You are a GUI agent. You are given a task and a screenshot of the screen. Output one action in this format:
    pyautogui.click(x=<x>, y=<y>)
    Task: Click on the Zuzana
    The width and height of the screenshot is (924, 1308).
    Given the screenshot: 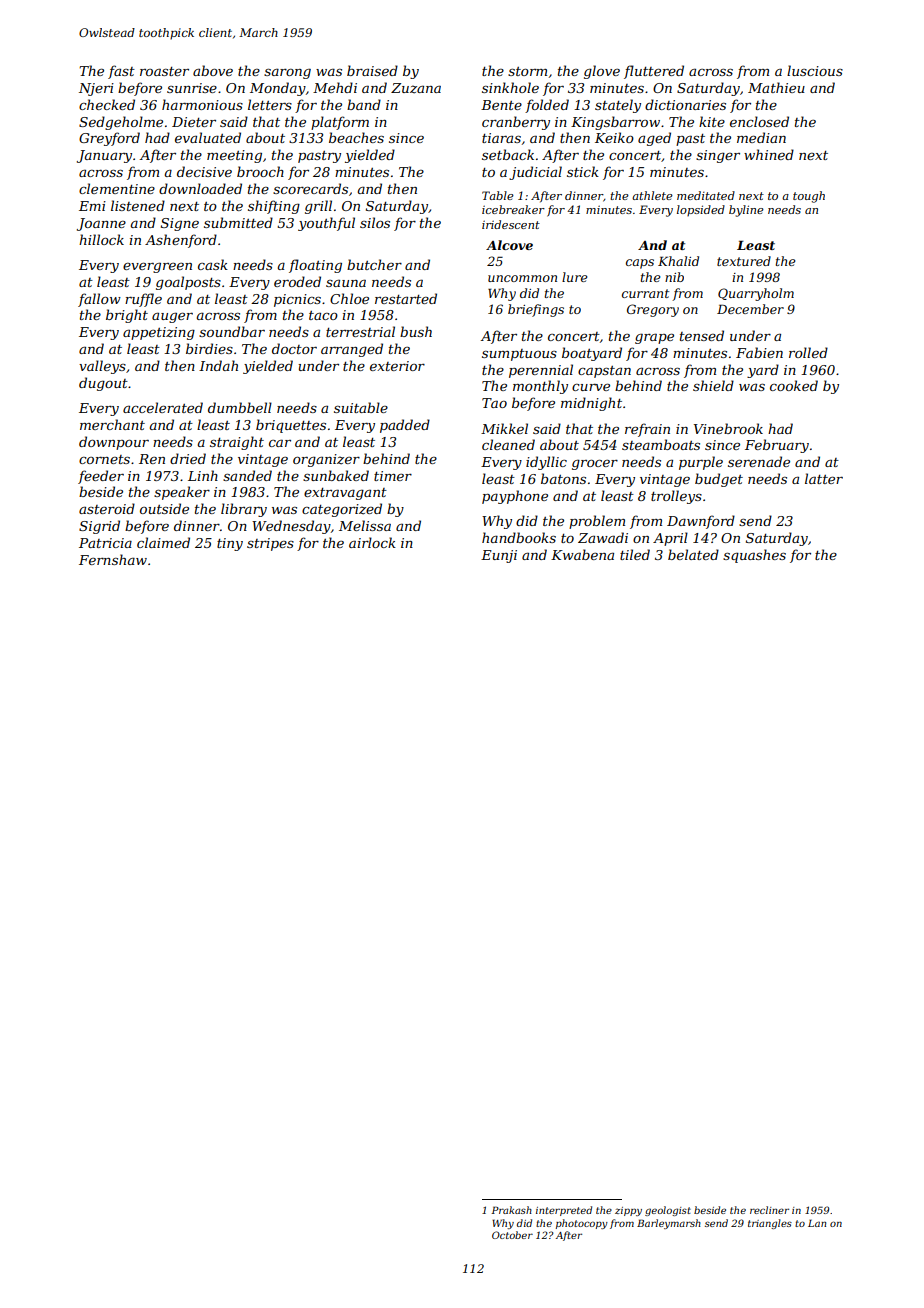 What is the action you would take?
    pyautogui.click(x=416, y=88)
